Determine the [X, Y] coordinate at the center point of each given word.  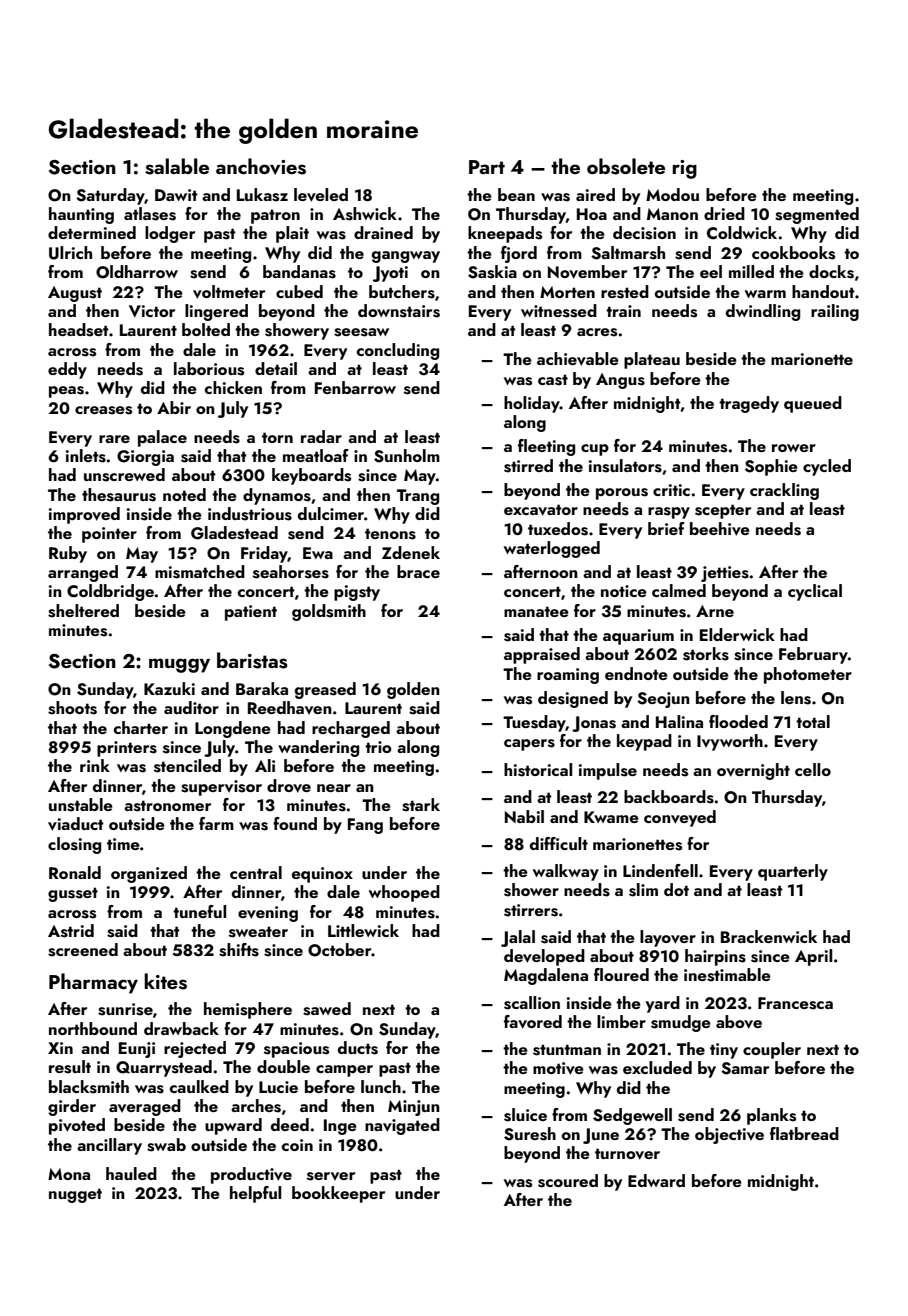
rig [685, 169]
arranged [83, 573]
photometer [808, 675]
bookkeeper [338, 1194]
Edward [656, 1180]
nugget [75, 1195]
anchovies [261, 166]
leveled [321, 195]
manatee [536, 611]
